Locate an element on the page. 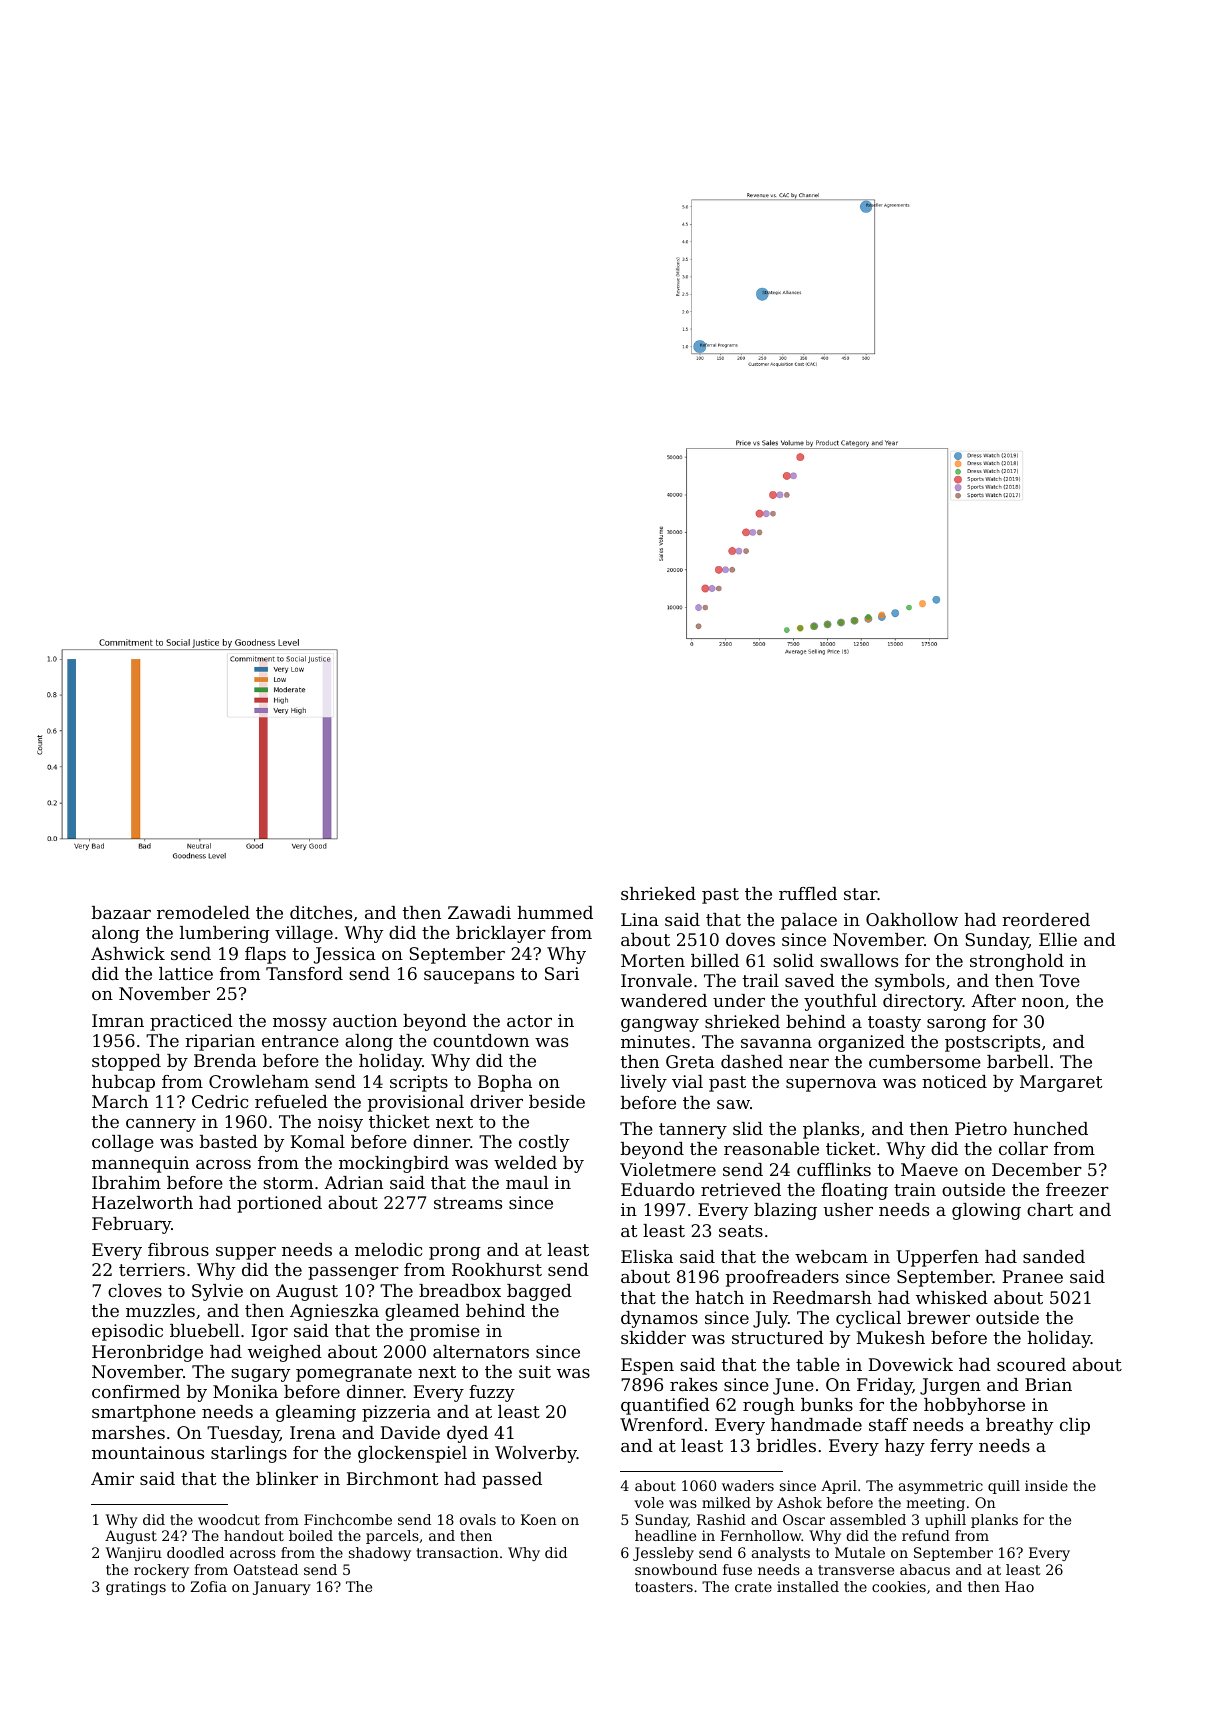  ruffled is located at coordinates (808, 893).
